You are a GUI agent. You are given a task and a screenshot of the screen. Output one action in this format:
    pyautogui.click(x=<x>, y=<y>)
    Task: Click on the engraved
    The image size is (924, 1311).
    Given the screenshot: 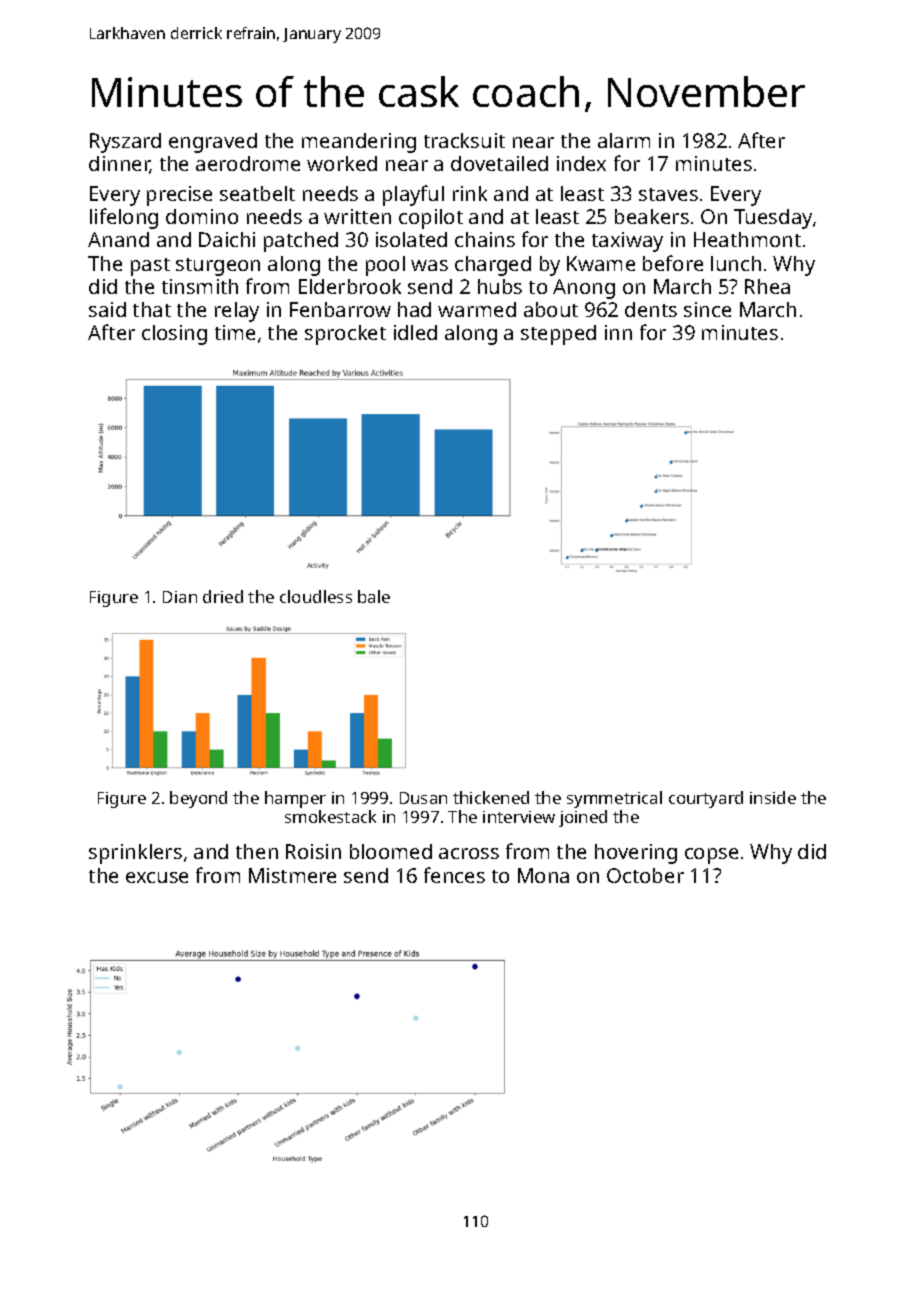 What is the action you would take?
    pyautogui.click(x=213, y=143)
